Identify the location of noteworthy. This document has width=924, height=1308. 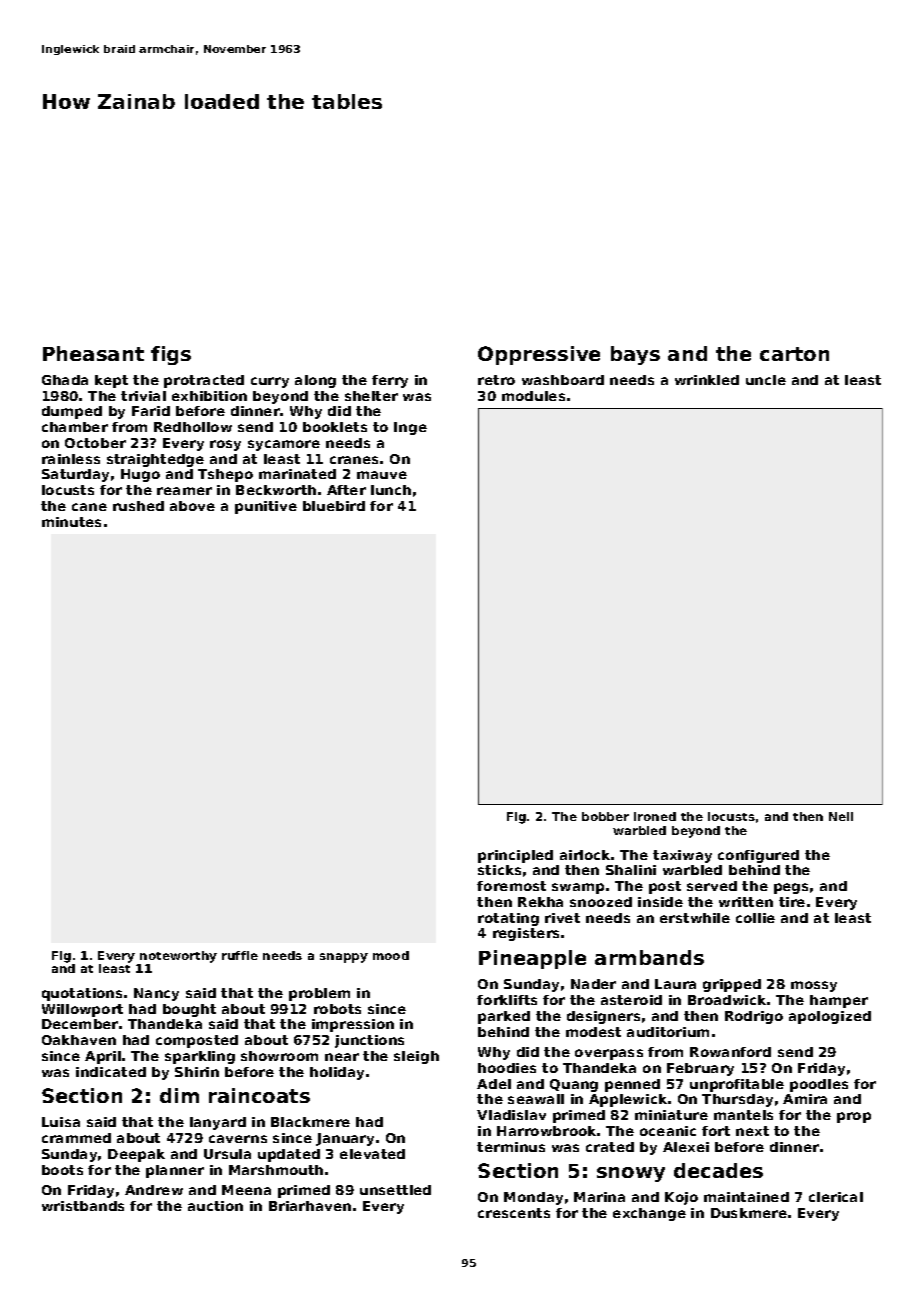
(178, 957).
